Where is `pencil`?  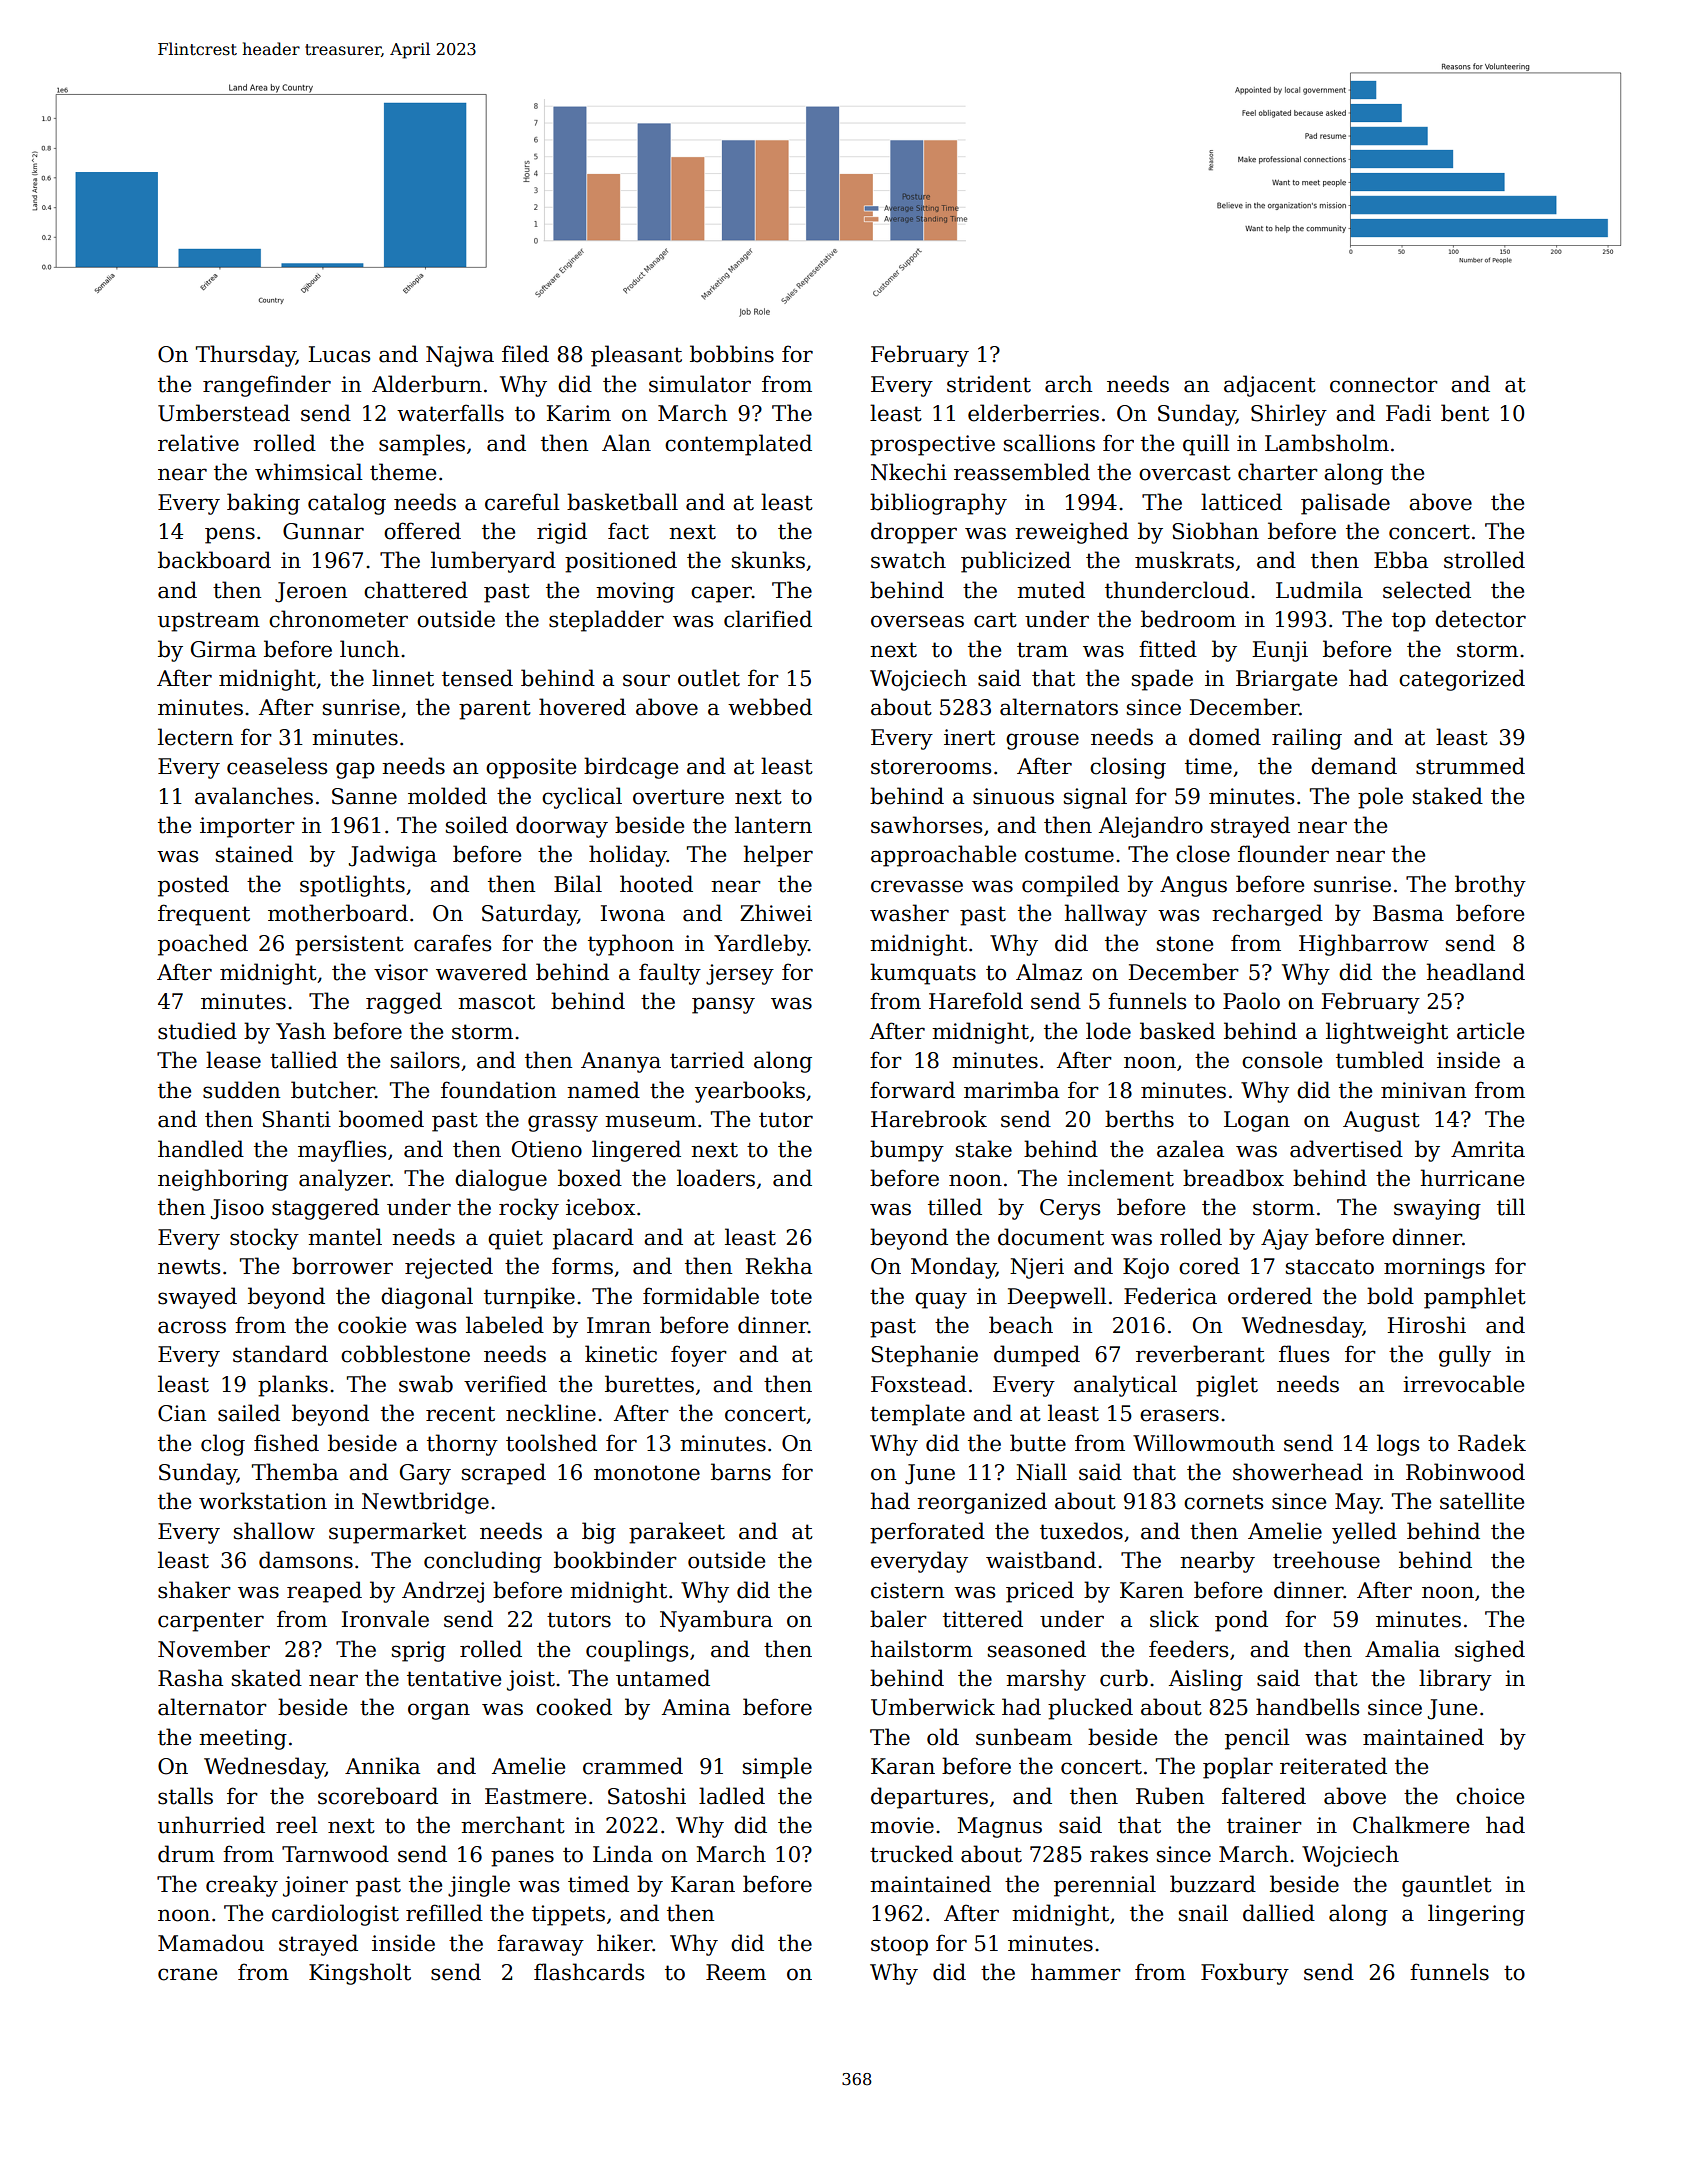
pencil is located at coordinates (1257, 1739).
